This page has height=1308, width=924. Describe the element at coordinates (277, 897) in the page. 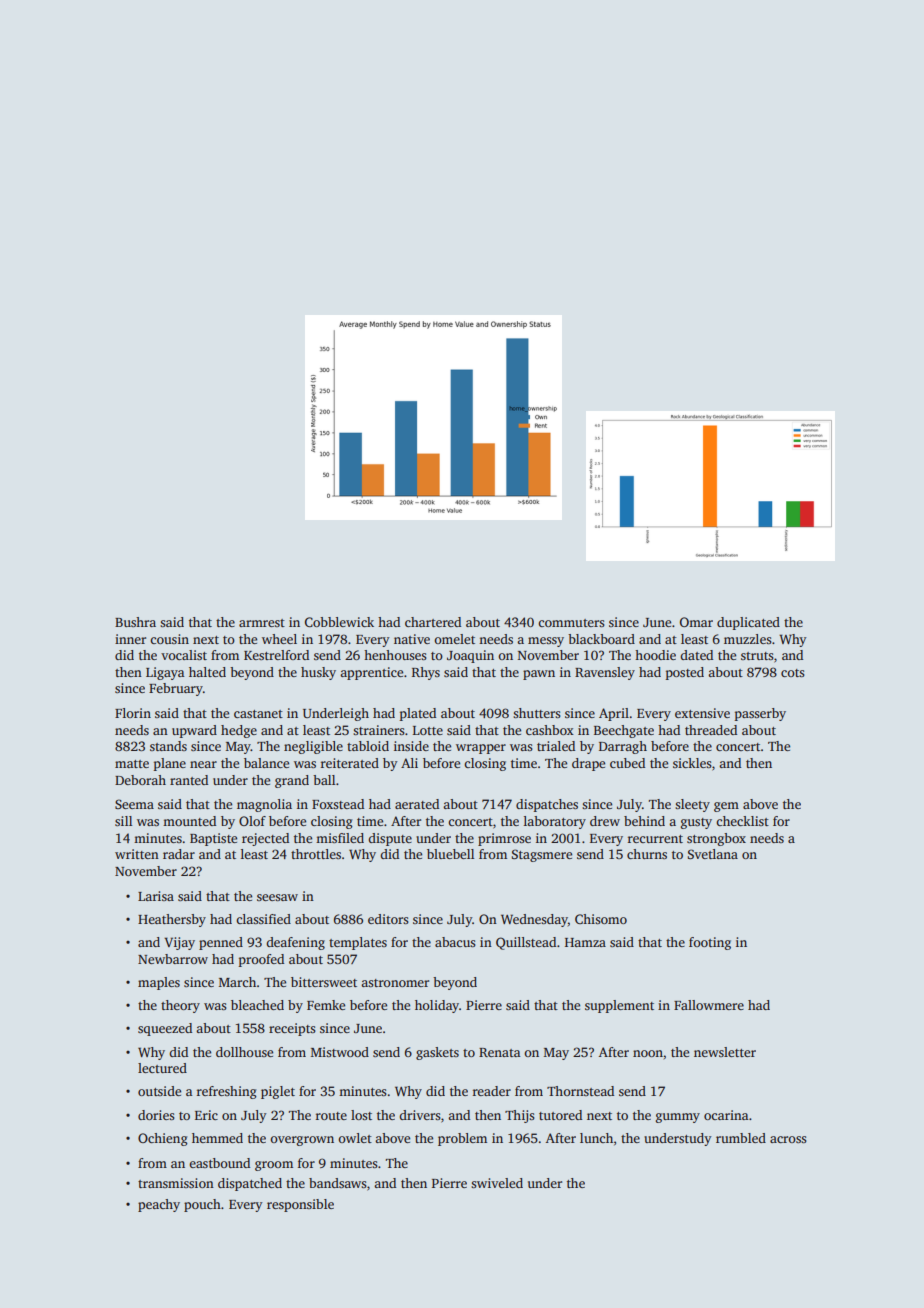

I see `seesaw` at that location.
